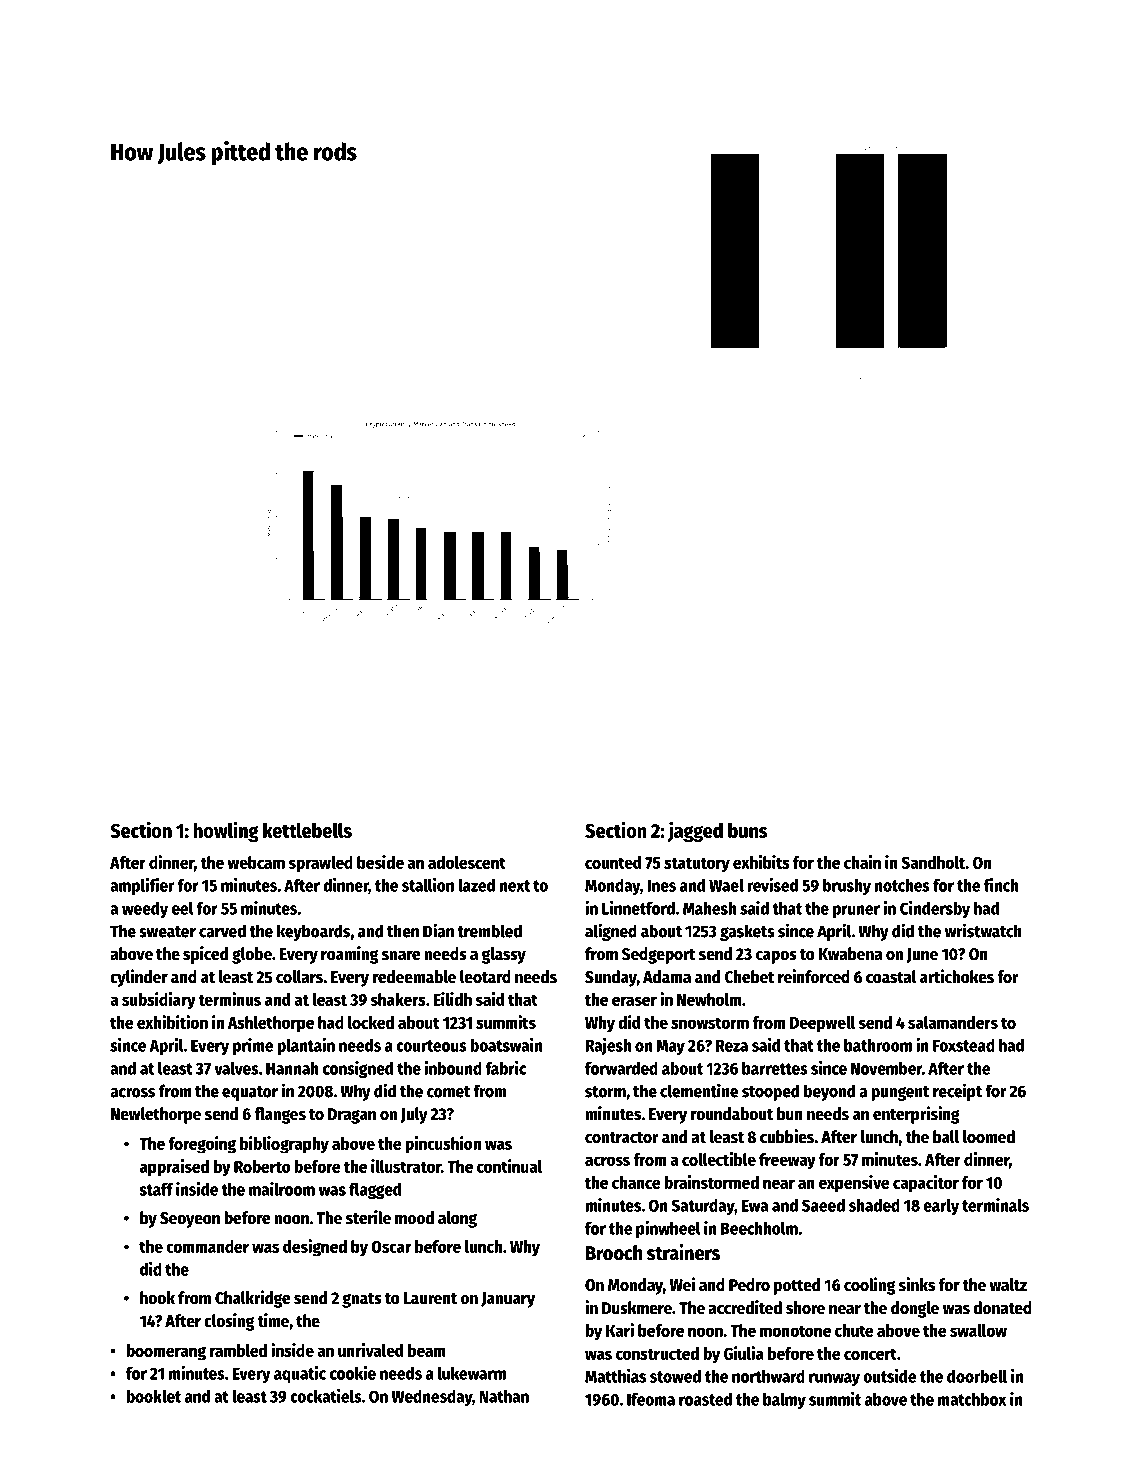 This screenshot has width=1143, height=1479. What do you see at coordinates (957, 976) in the screenshot?
I see `artichokes` at bounding box center [957, 976].
